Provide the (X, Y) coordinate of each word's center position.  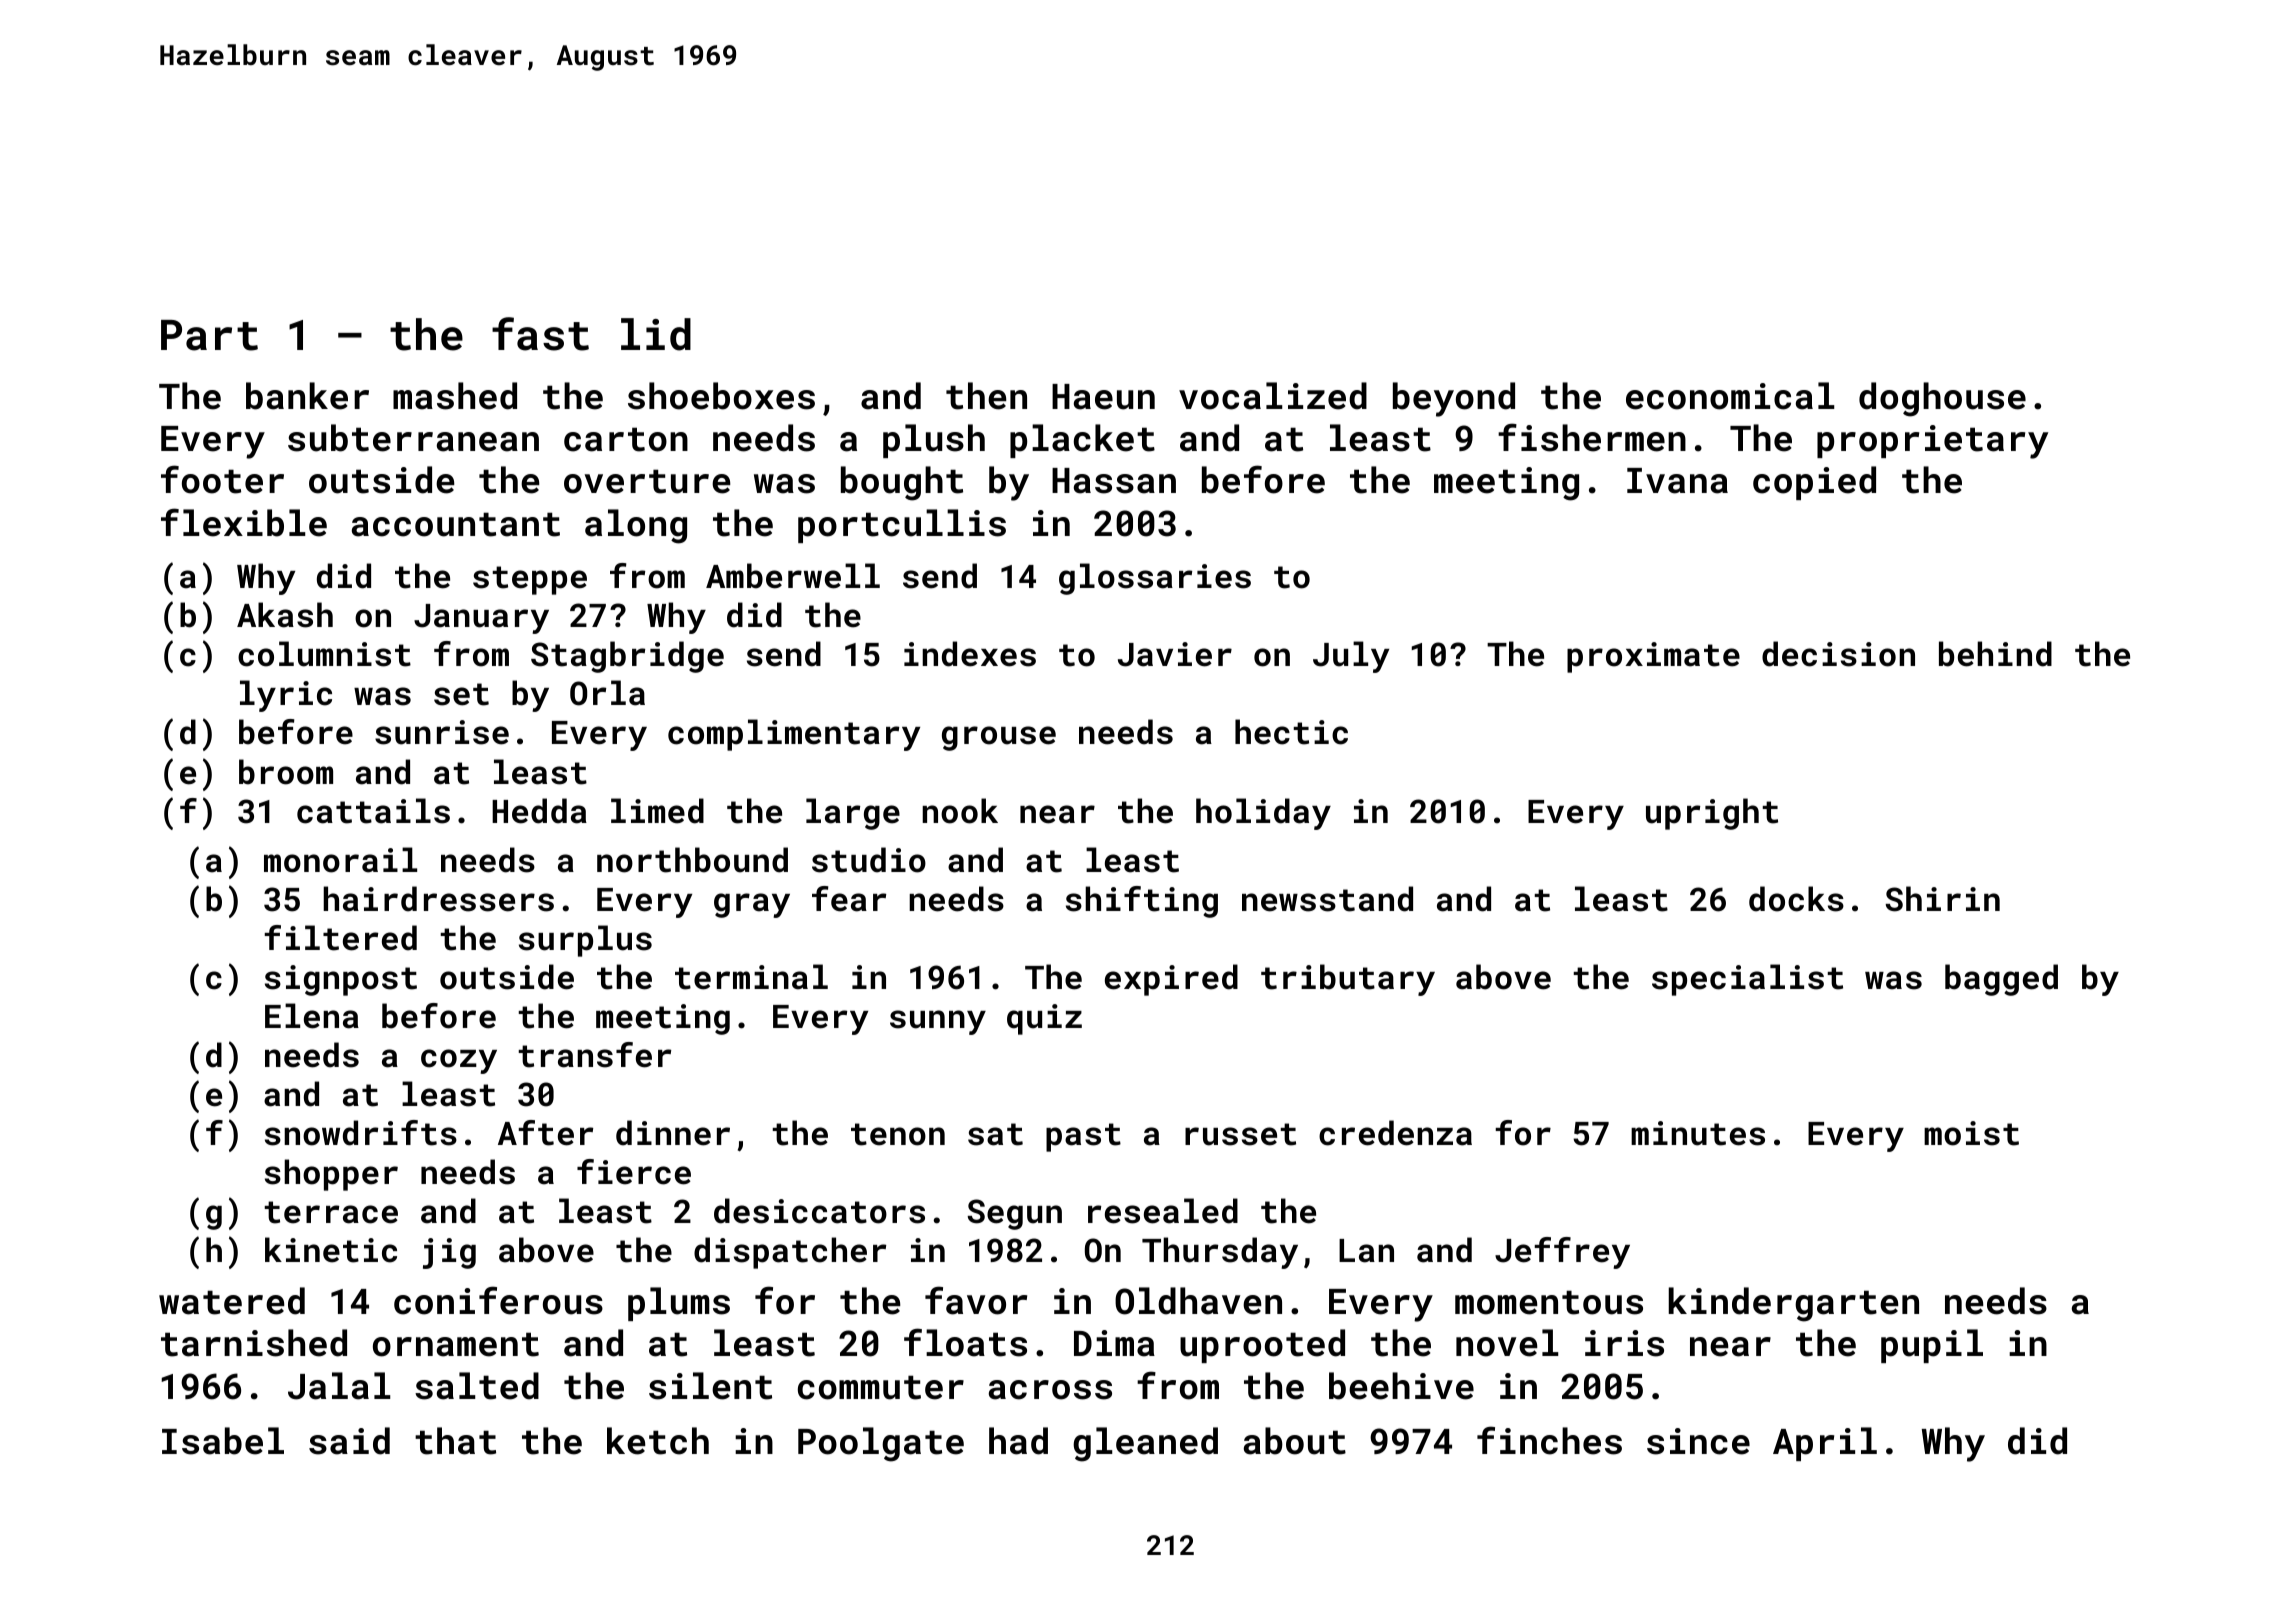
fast (540, 334)
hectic (1291, 732)
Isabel (223, 1441)
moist (1971, 1133)
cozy (459, 1061)
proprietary (1932, 442)
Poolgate (881, 1444)
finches (1549, 1440)
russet (1240, 1134)
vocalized (1273, 396)
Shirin (1942, 899)
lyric (286, 696)
